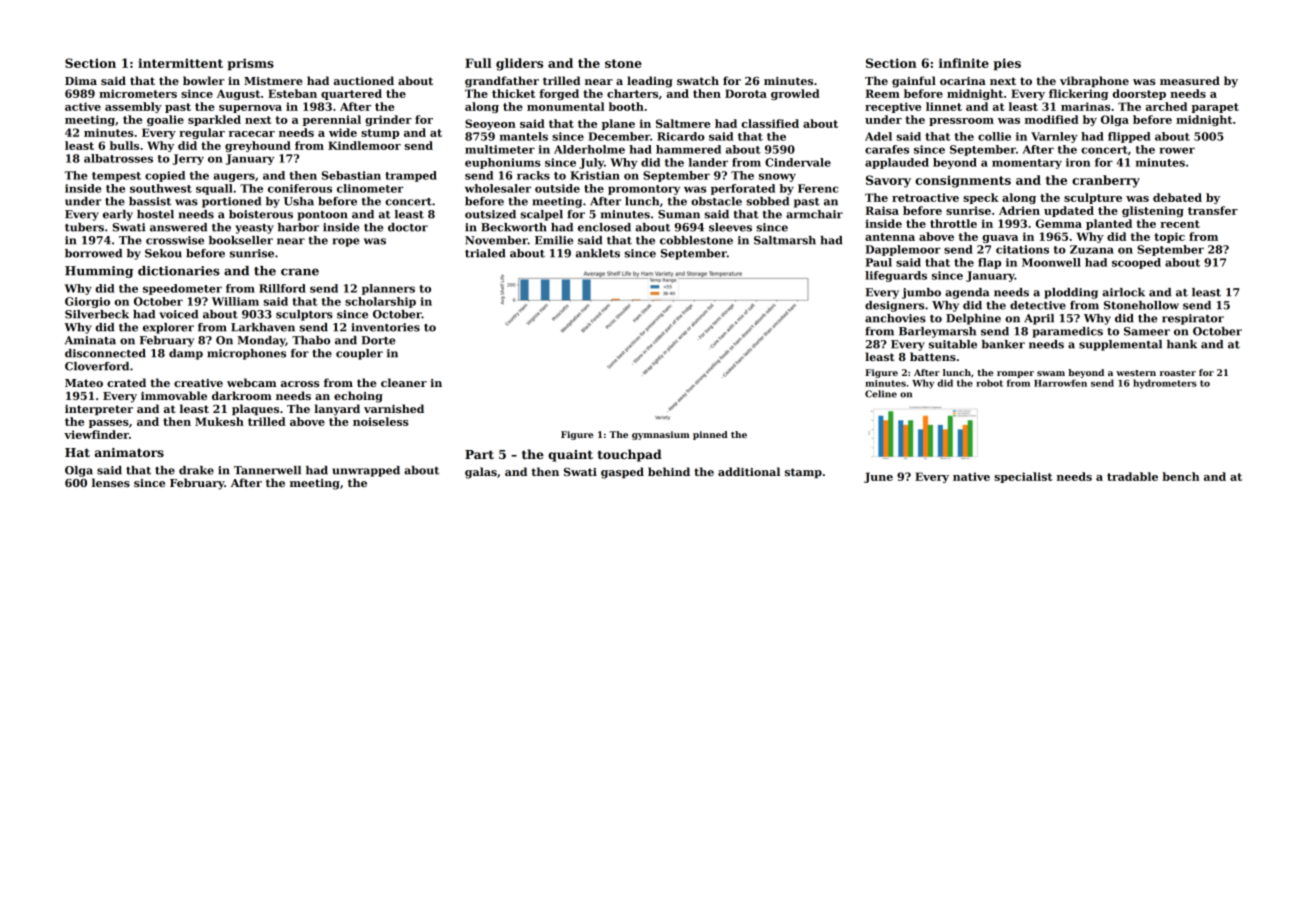 The width and height of the document is (1308, 924). Describe the element at coordinates (1147, 331) in the document. I see `Sameer` at that location.
